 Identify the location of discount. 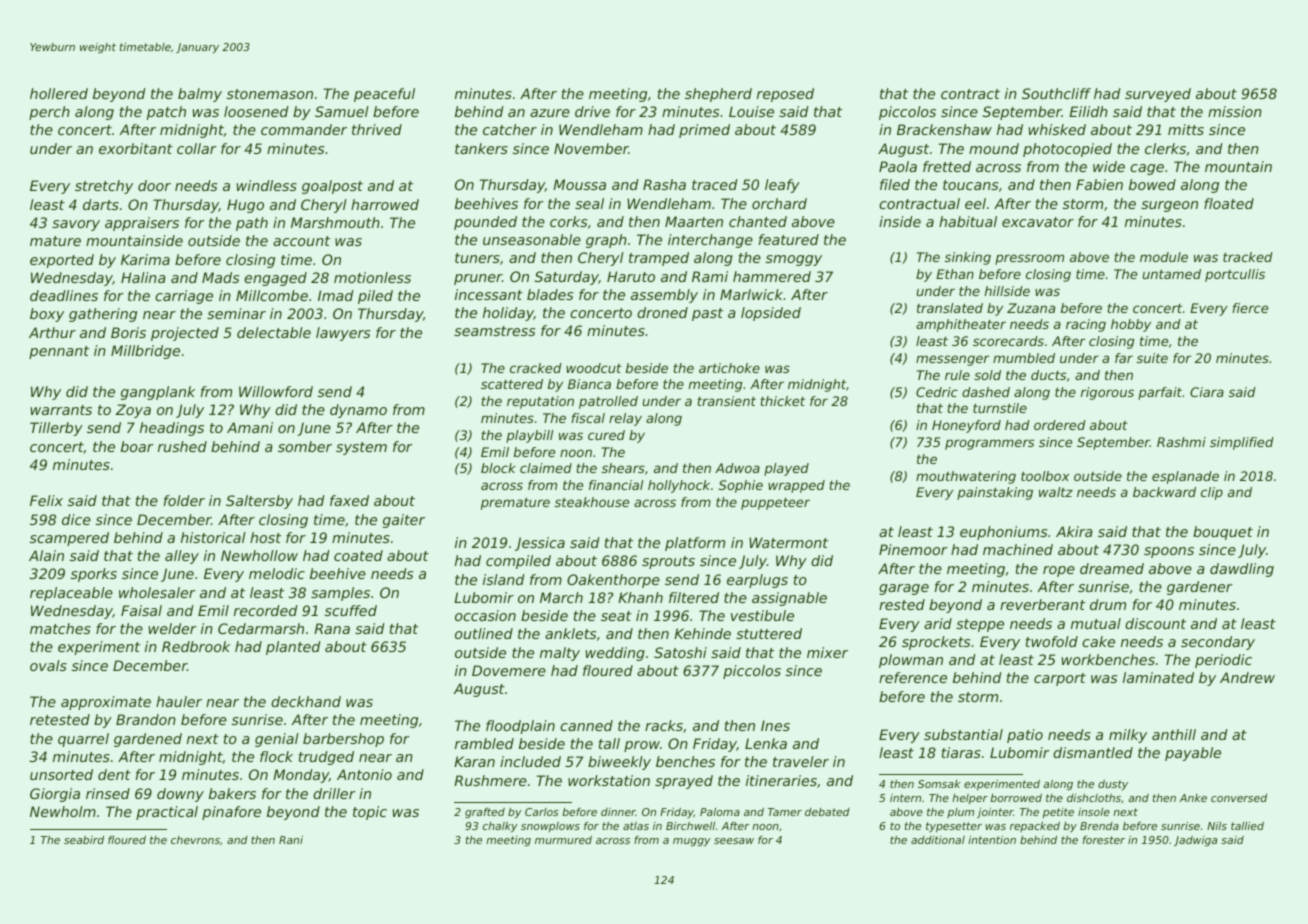
(1155, 623).
